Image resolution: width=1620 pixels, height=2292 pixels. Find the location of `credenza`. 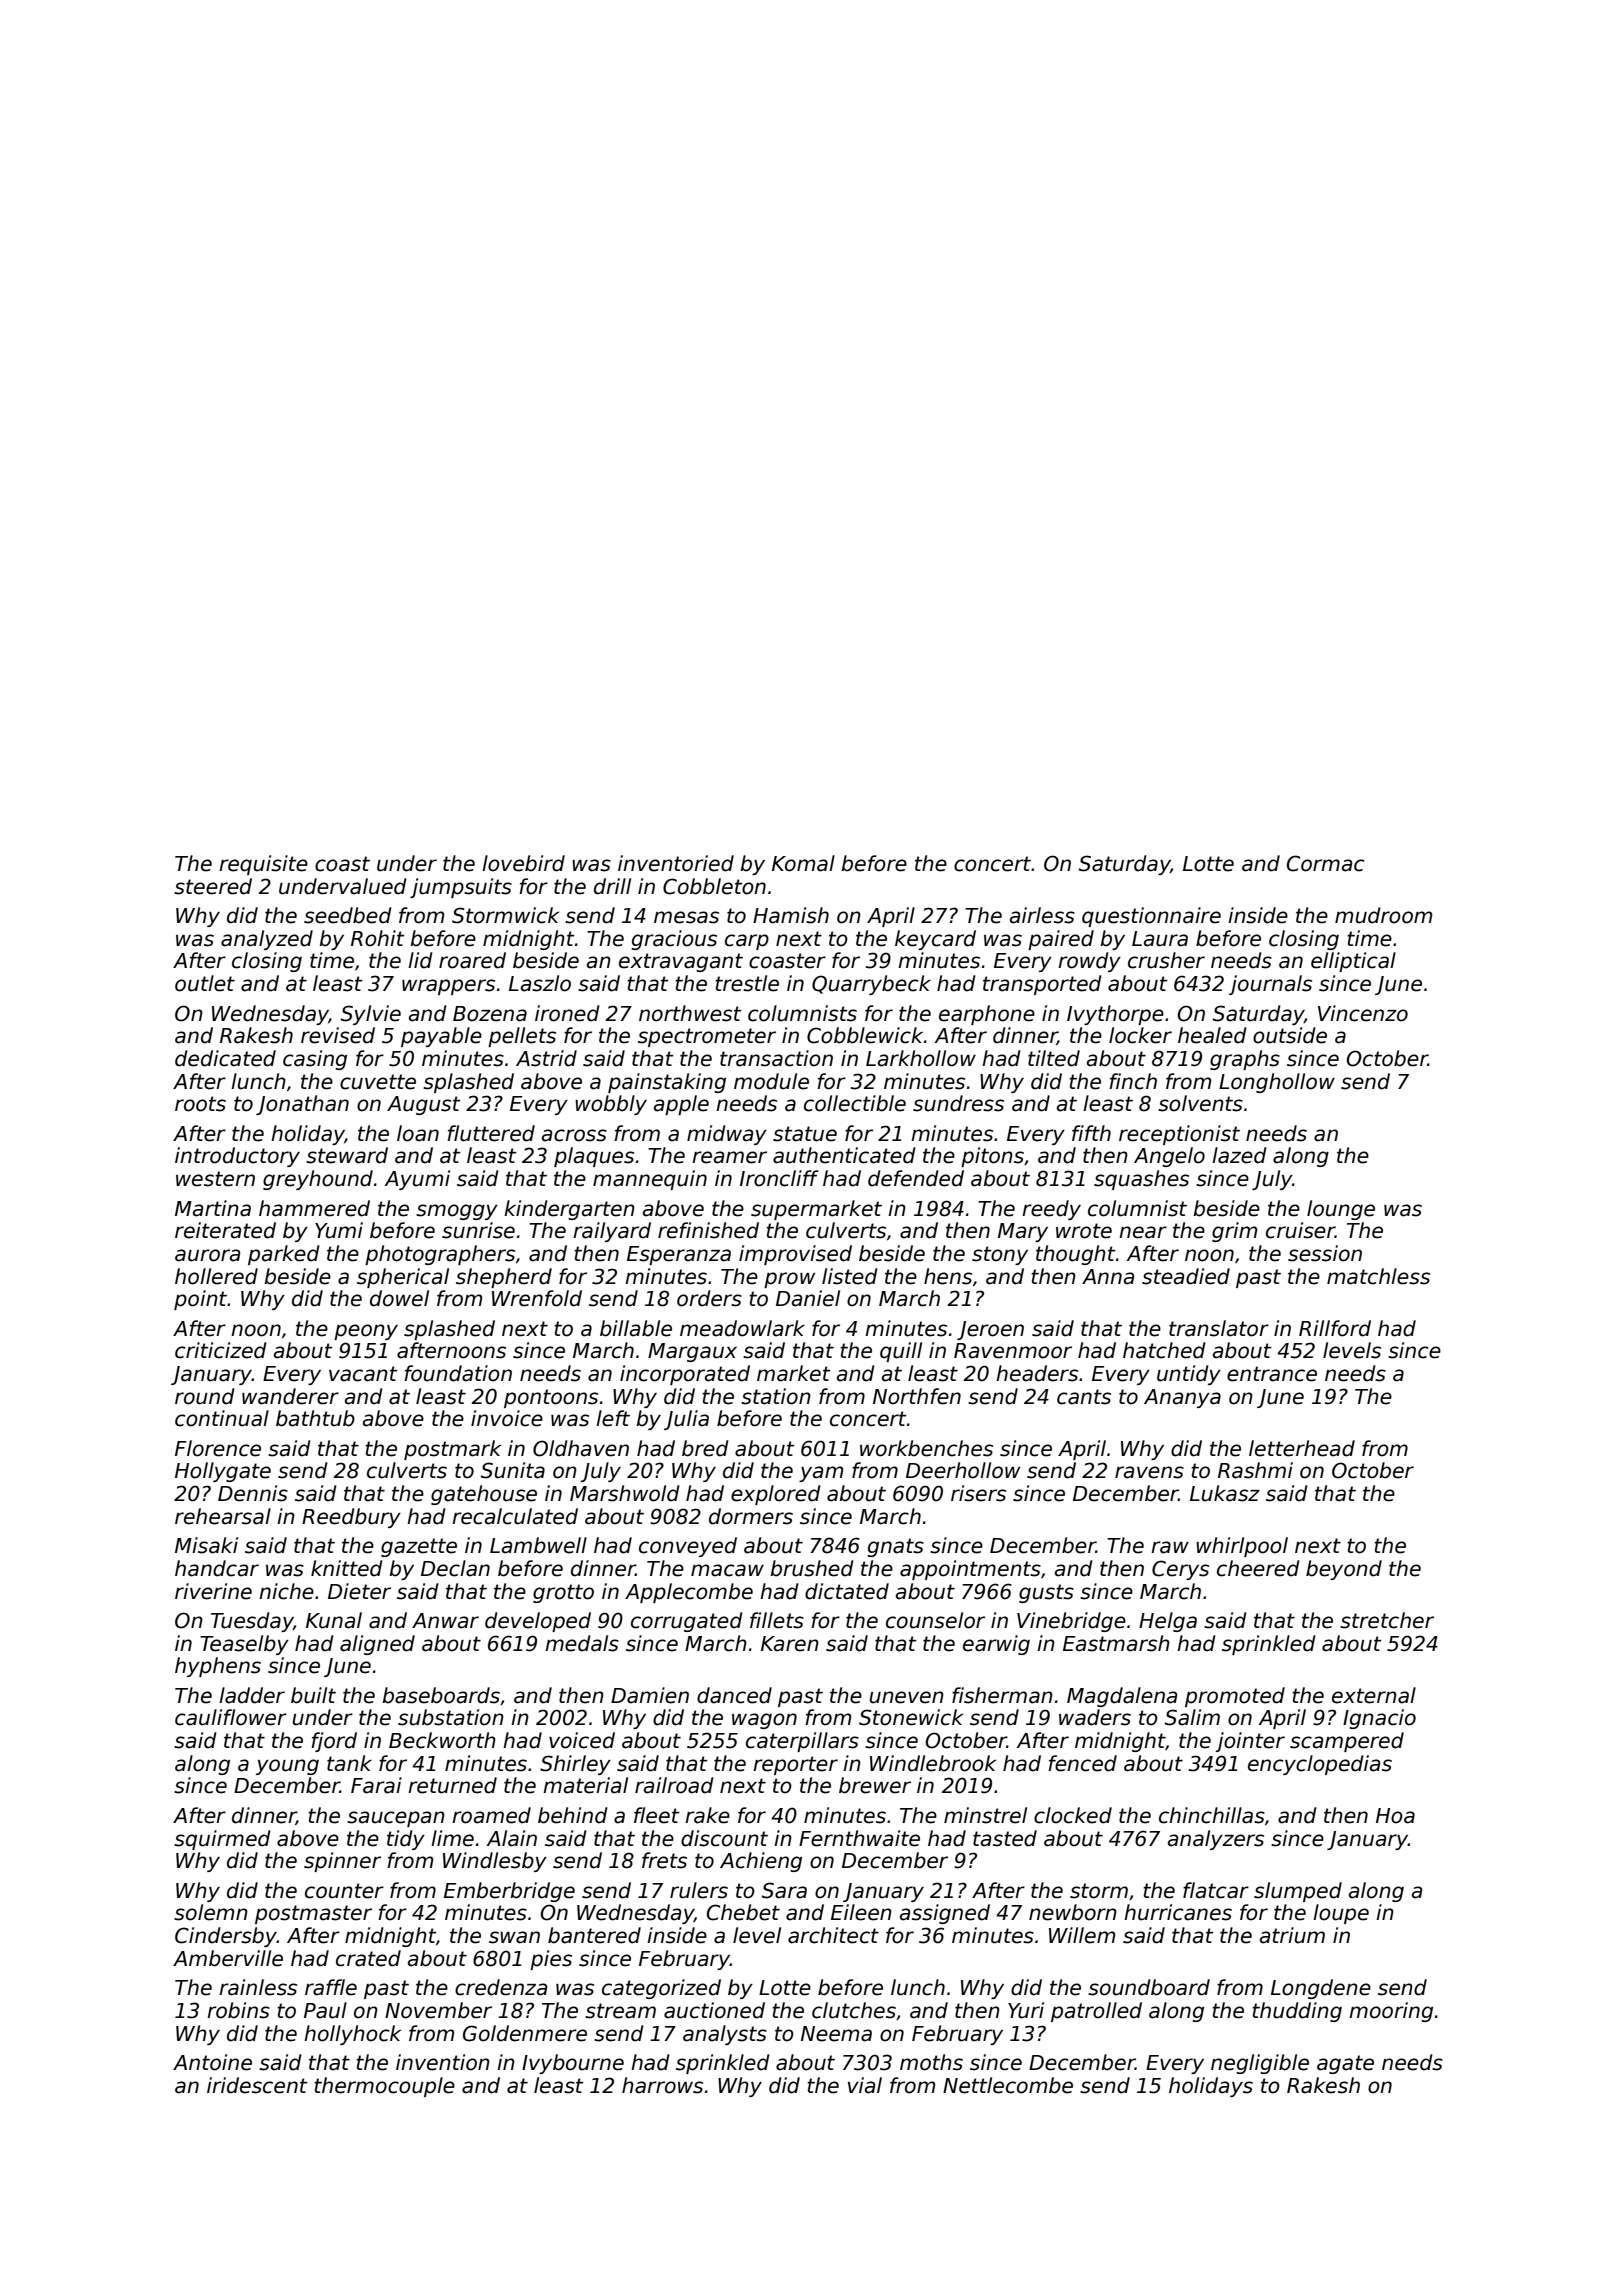

credenza is located at coordinates (501, 1987).
